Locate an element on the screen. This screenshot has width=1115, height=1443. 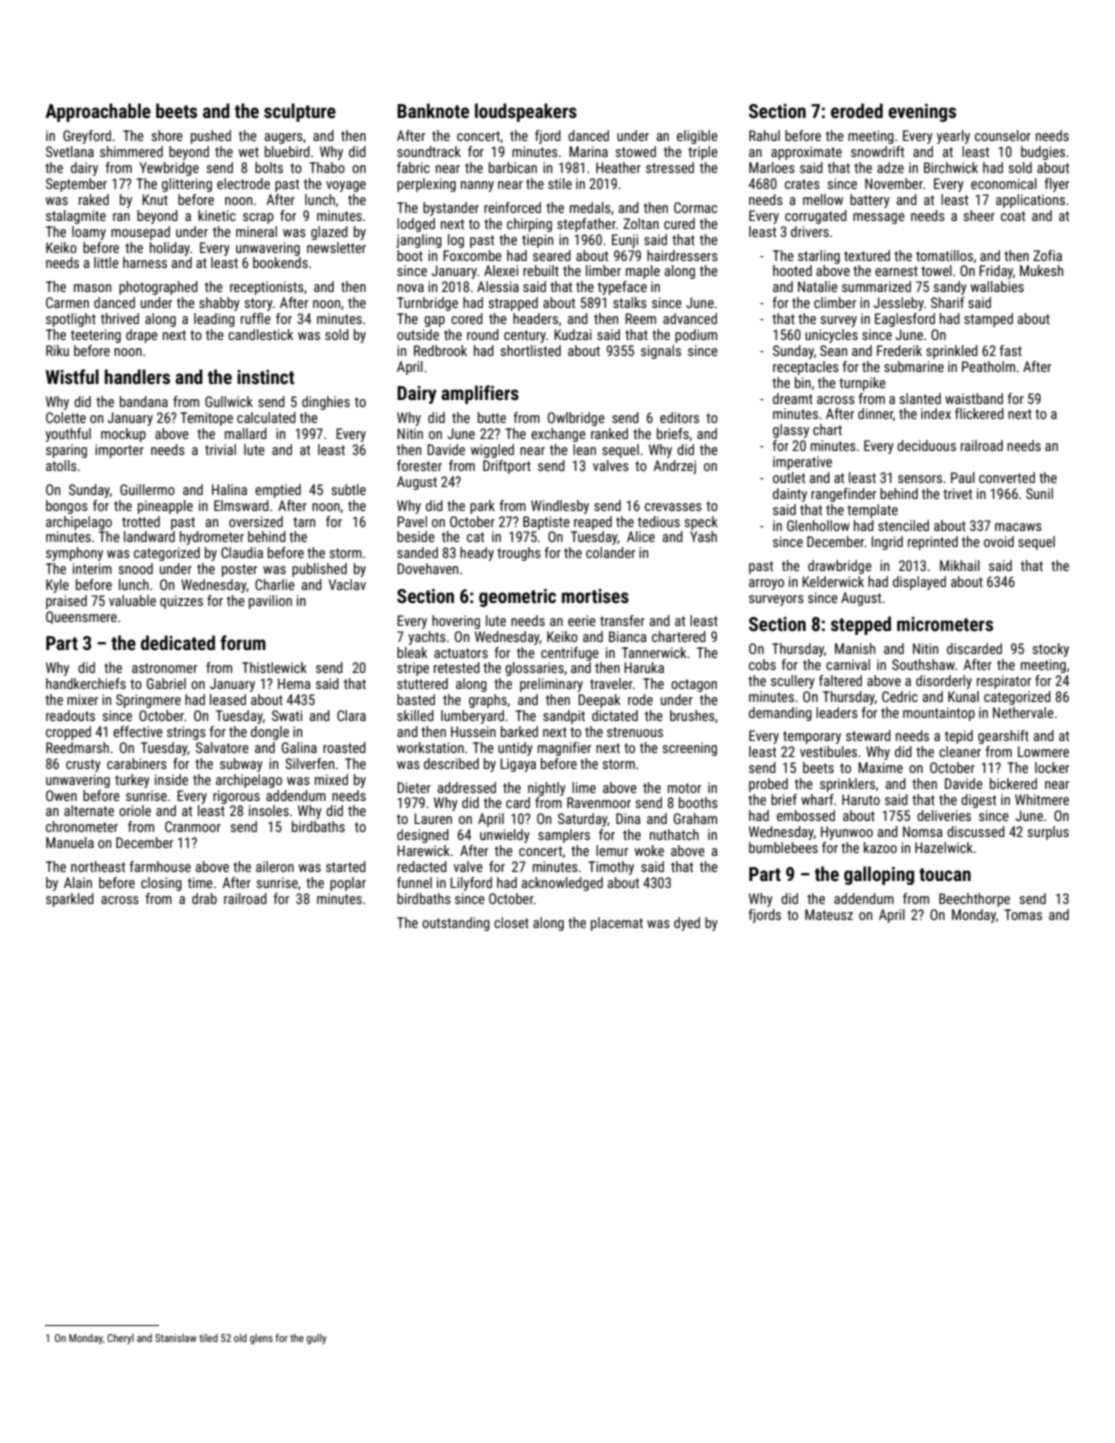
nightly is located at coordinates (547, 789).
